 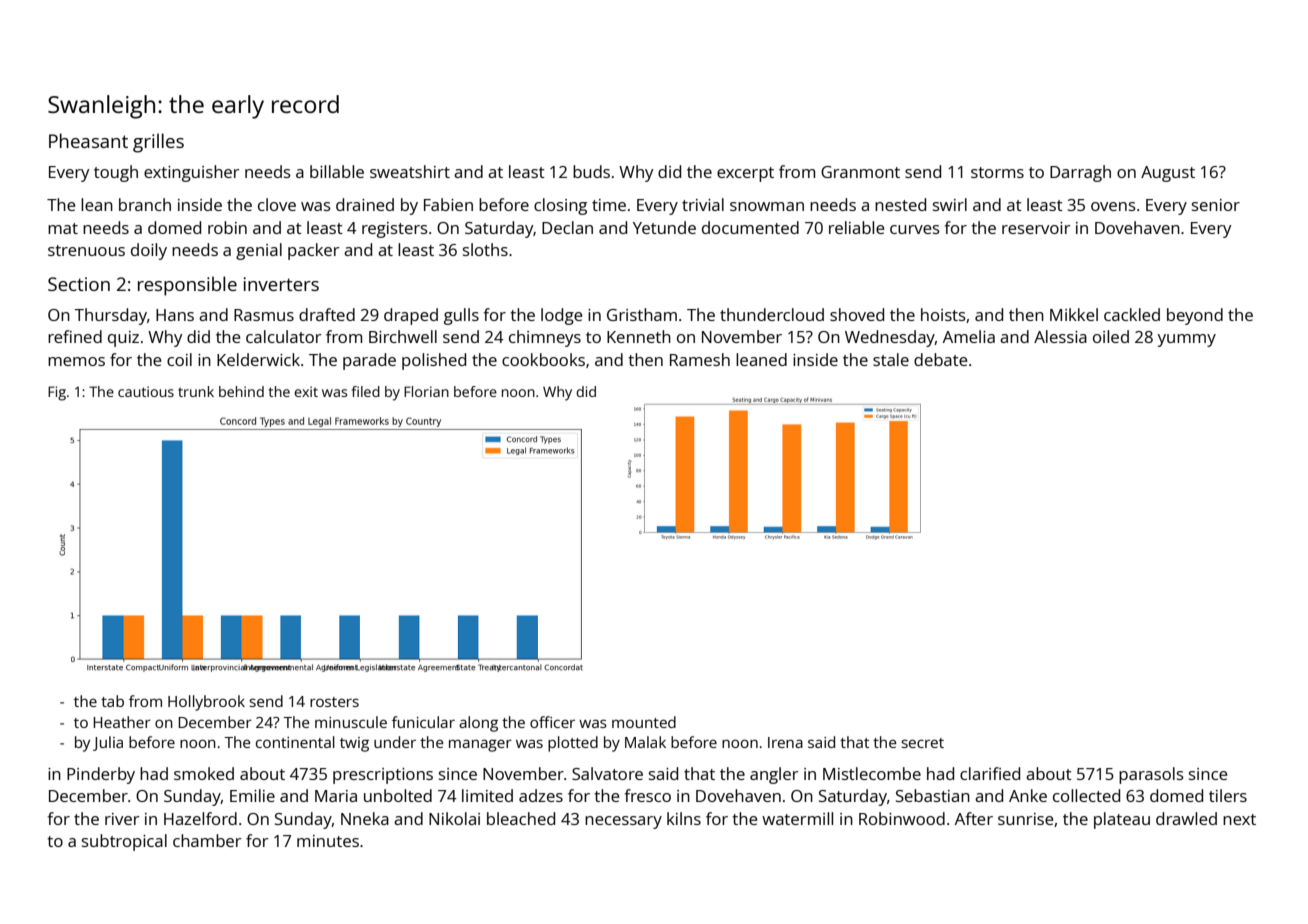 I want to click on river, so click(x=122, y=819).
